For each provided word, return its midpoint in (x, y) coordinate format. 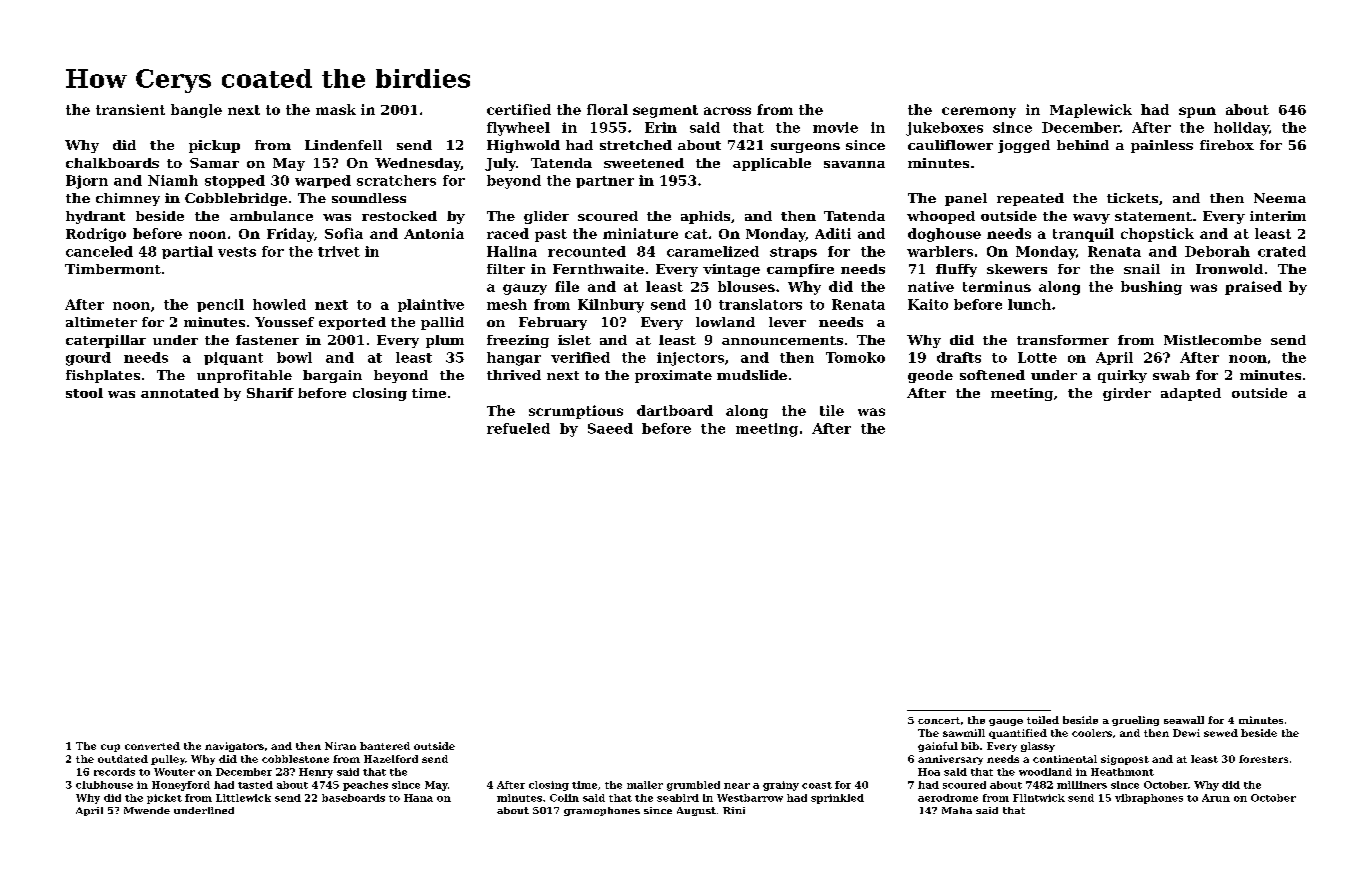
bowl (294, 357)
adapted (1191, 394)
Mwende (147, 810)
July (500, 164)
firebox (1227, 145)
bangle (196, 111)
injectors (690, 359)
